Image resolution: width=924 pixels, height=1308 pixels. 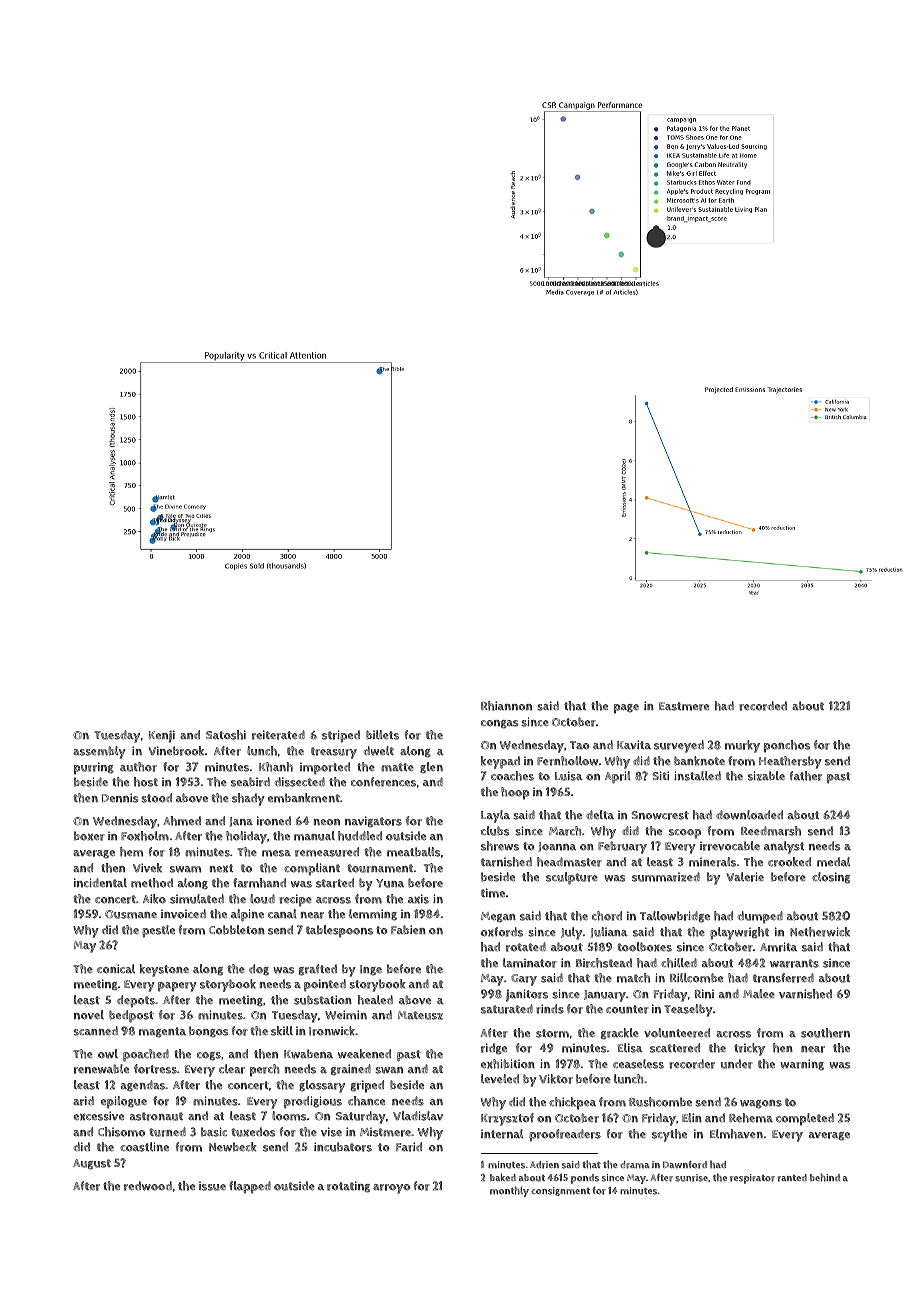 I want to click on chance, so click(x=366, y=1101).
